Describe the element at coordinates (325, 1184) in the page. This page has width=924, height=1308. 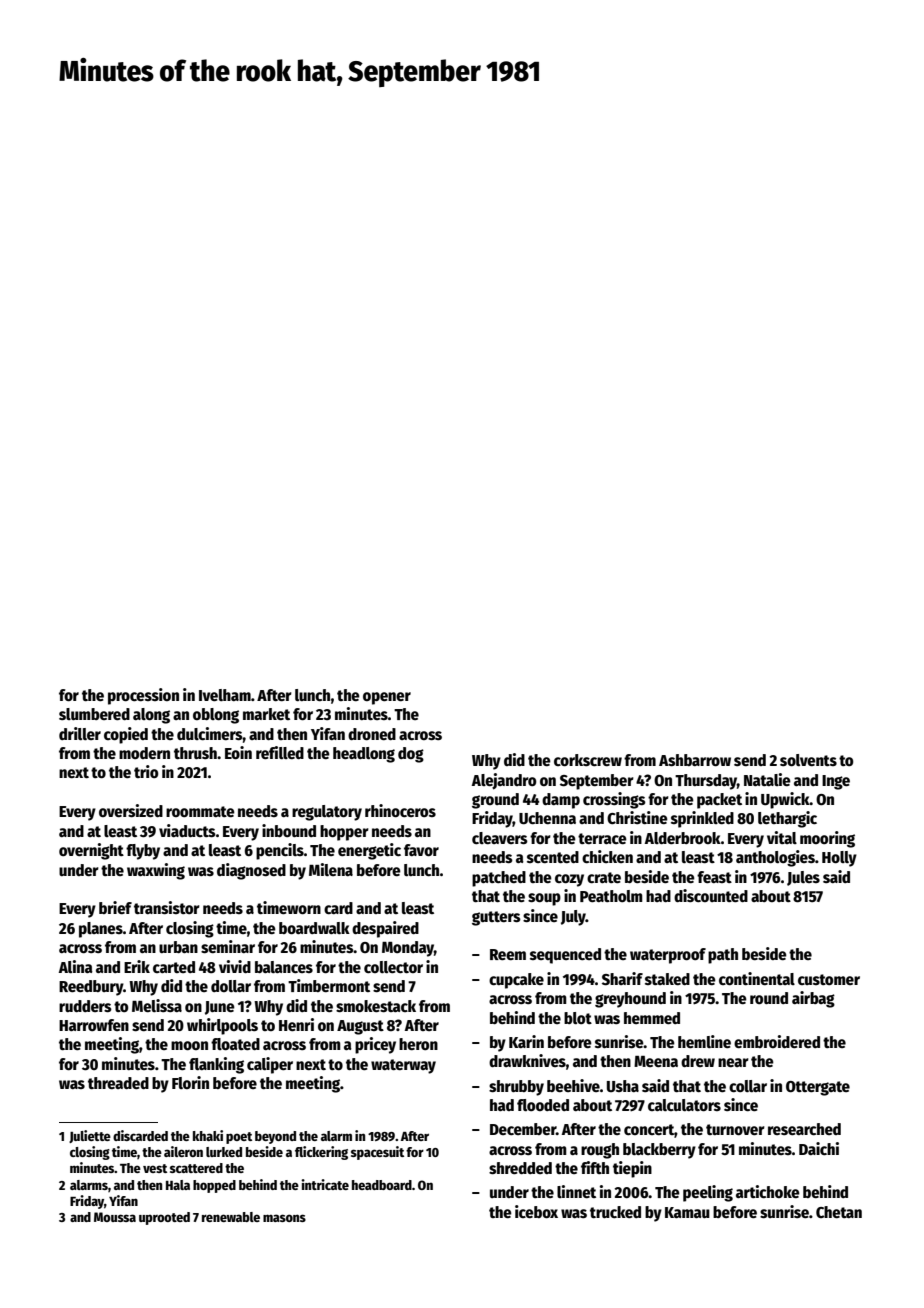
I see `intricate` at that location.
